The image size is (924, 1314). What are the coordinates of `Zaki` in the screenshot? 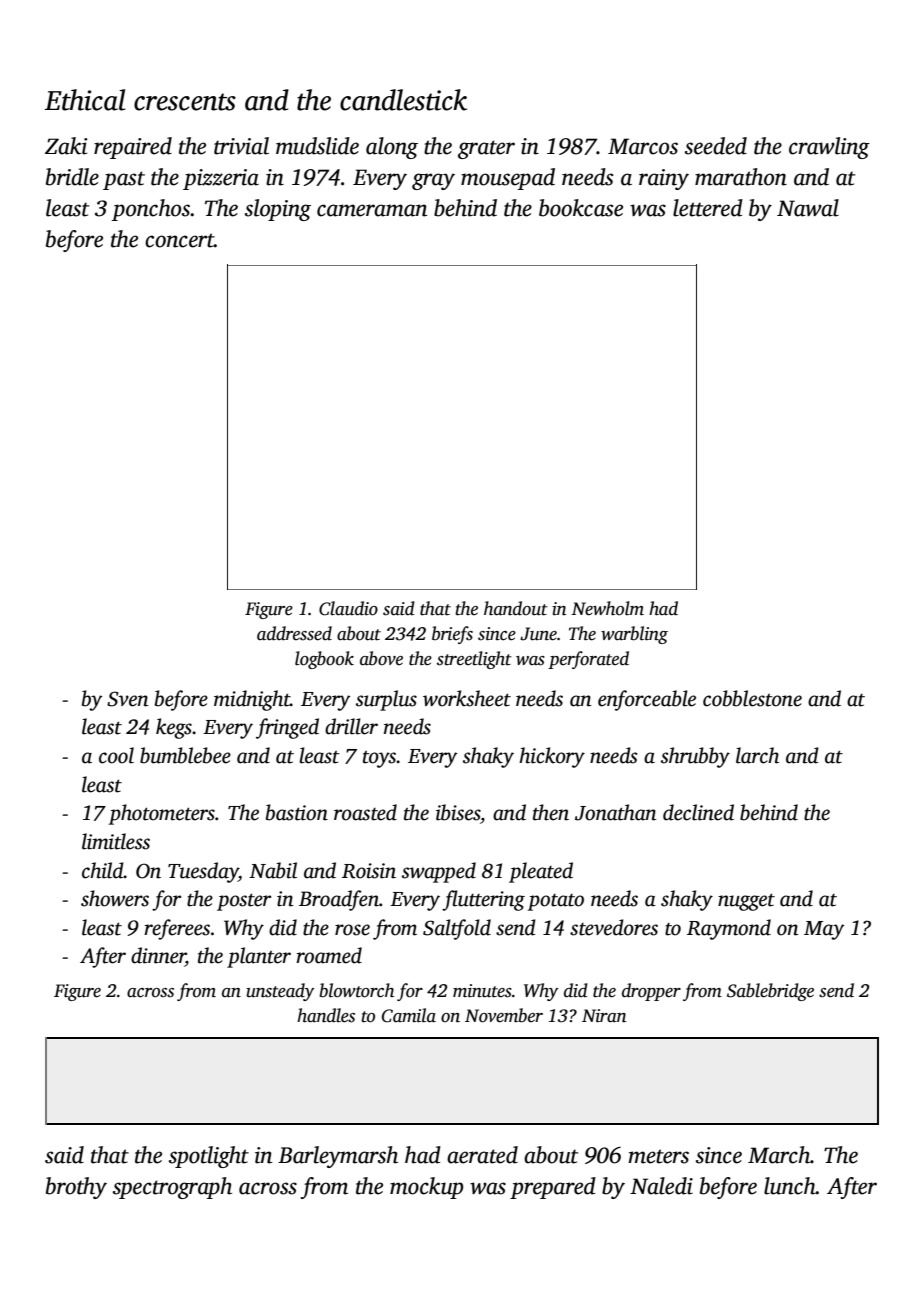 It's located at (66, 146).
